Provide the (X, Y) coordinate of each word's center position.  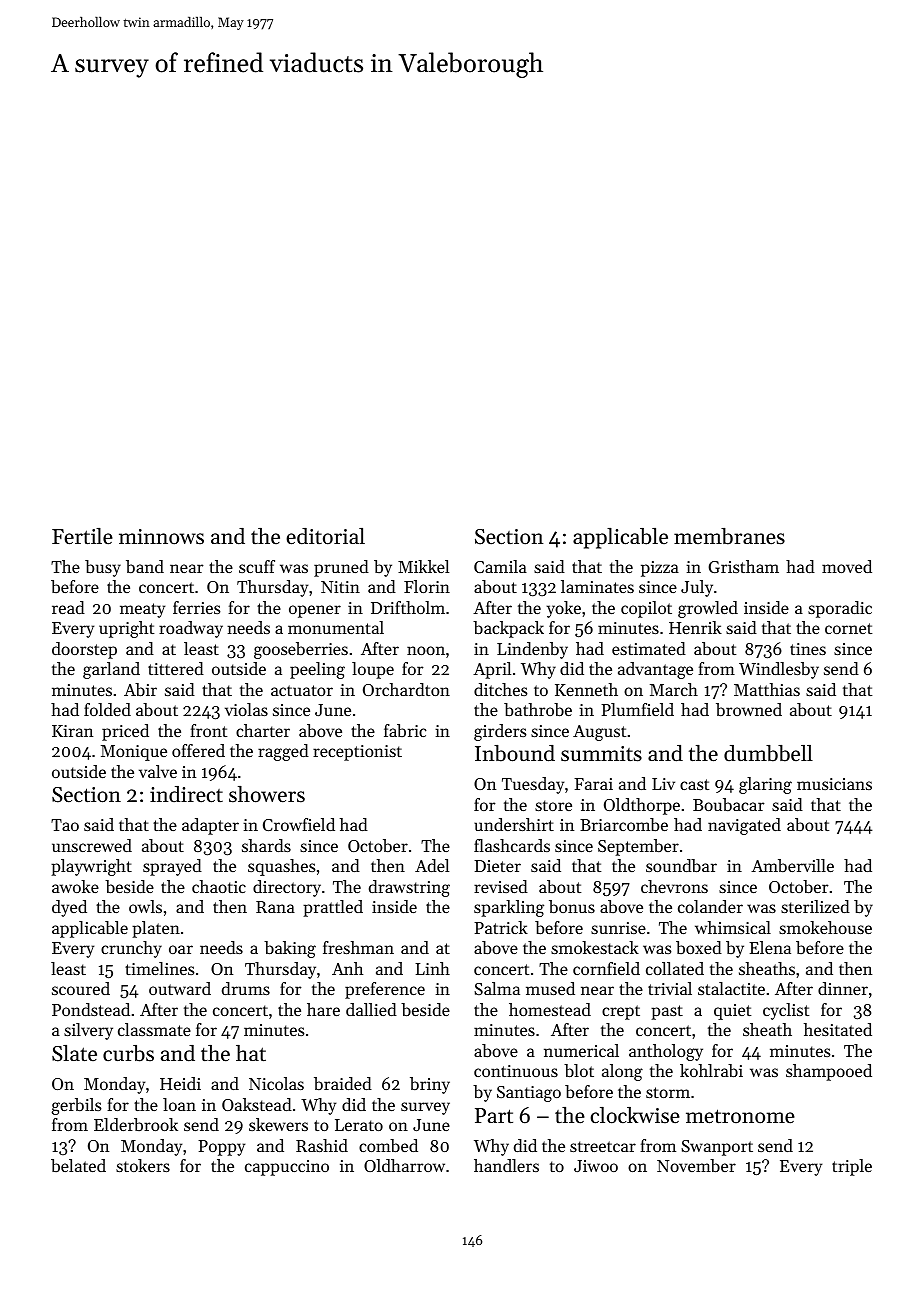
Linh (432, 968)
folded (107, 709)
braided (343, 1083)
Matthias (767, 689)
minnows (161, 537)
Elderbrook (136, 1124)
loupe (373, 670)
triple (852, 1167)
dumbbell (768, 753)
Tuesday (533, 785)
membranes (729, 536)
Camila (500, 566)
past (667, 1012)
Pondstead (91, 1009)
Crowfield (299, 824)
